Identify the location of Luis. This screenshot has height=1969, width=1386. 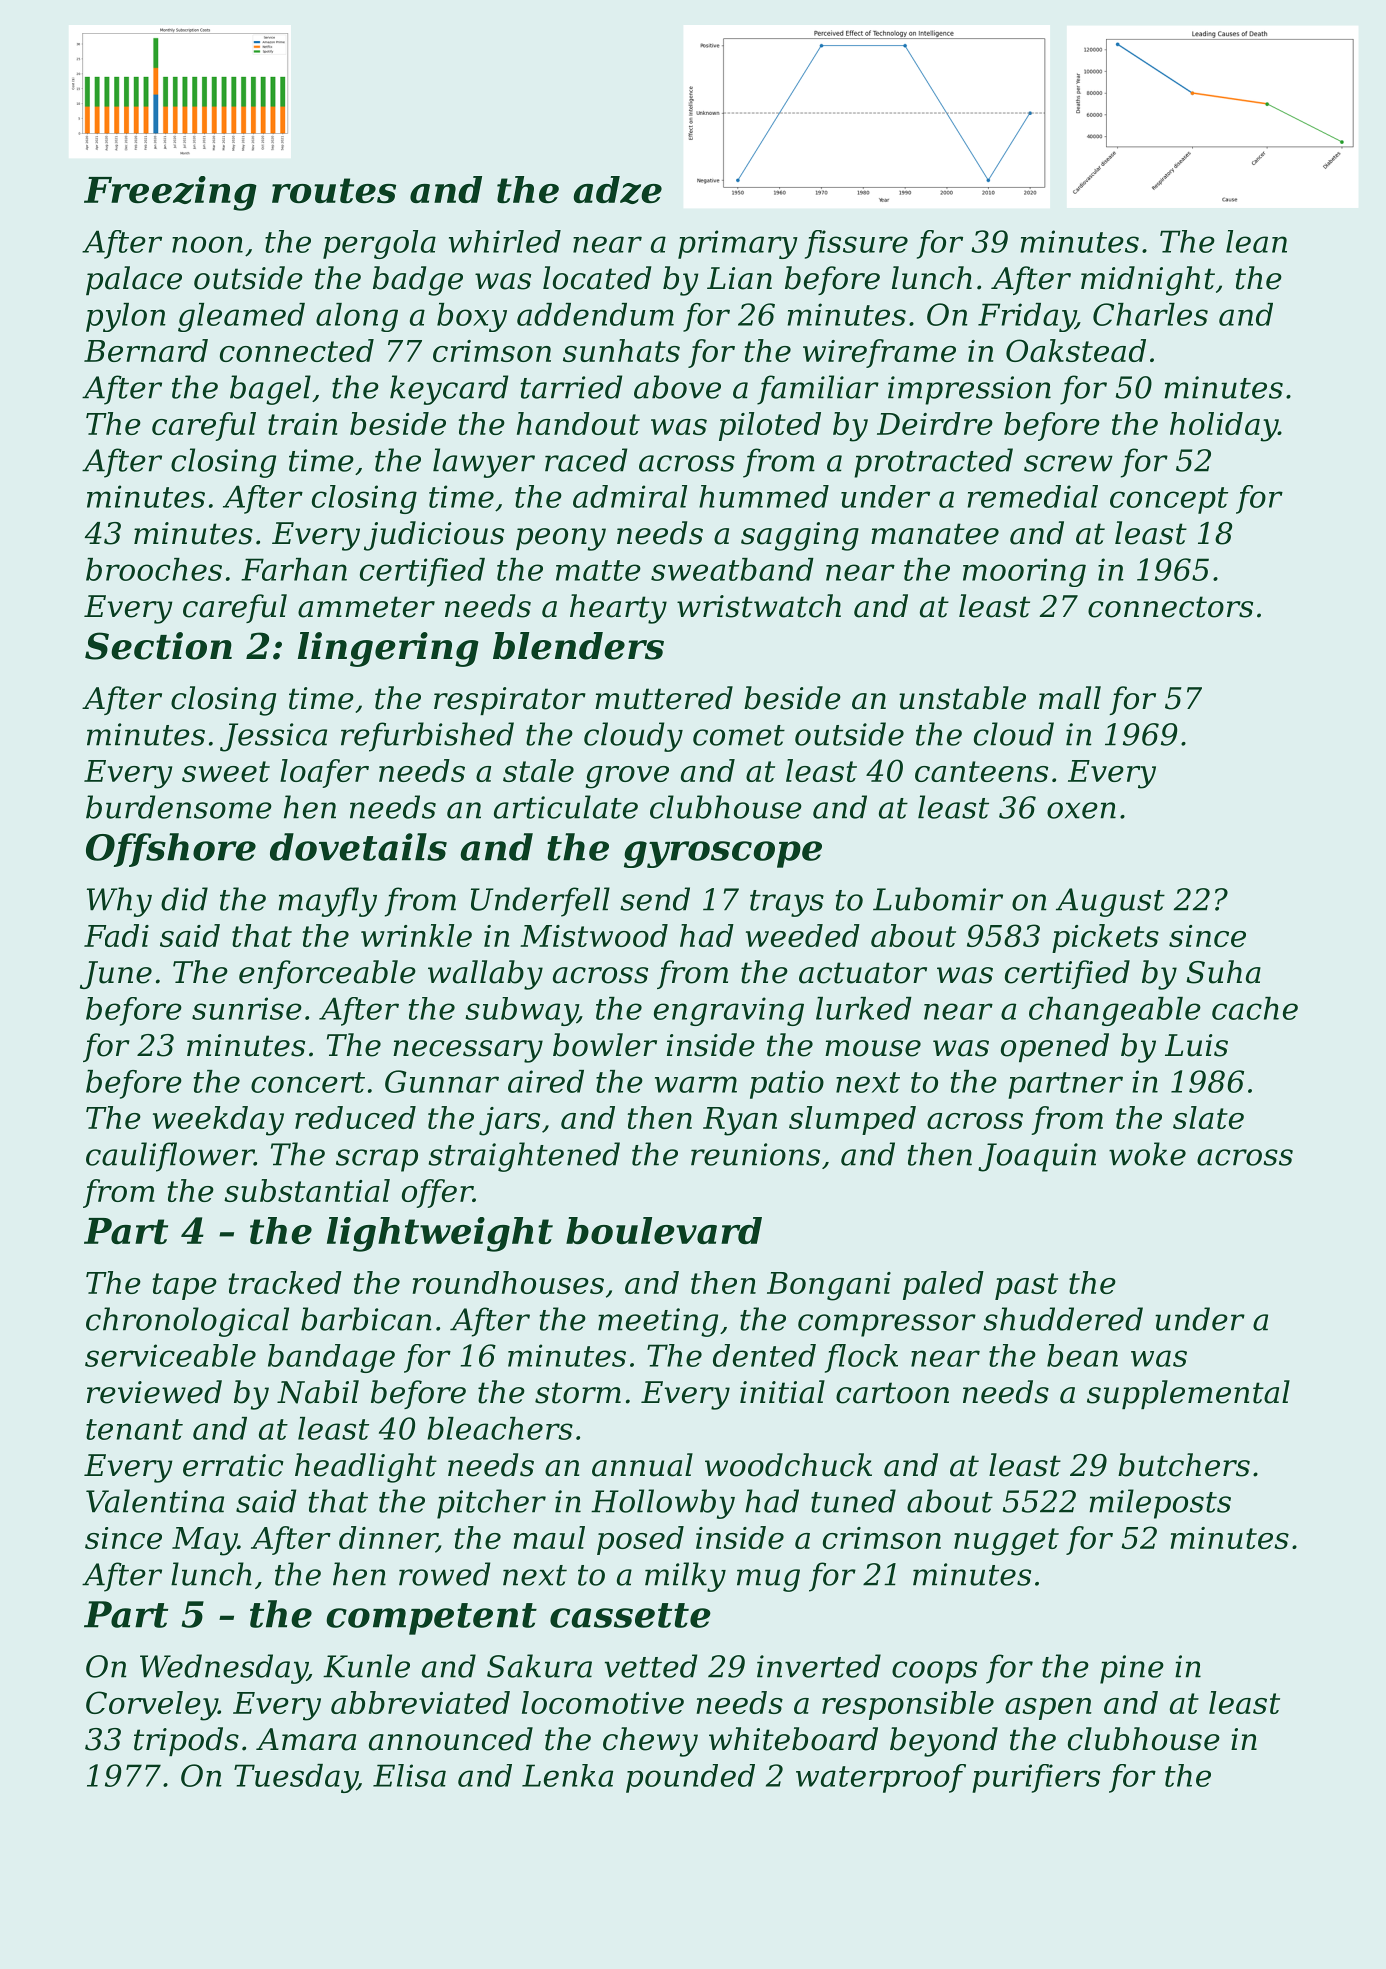
(1196, 1045).
